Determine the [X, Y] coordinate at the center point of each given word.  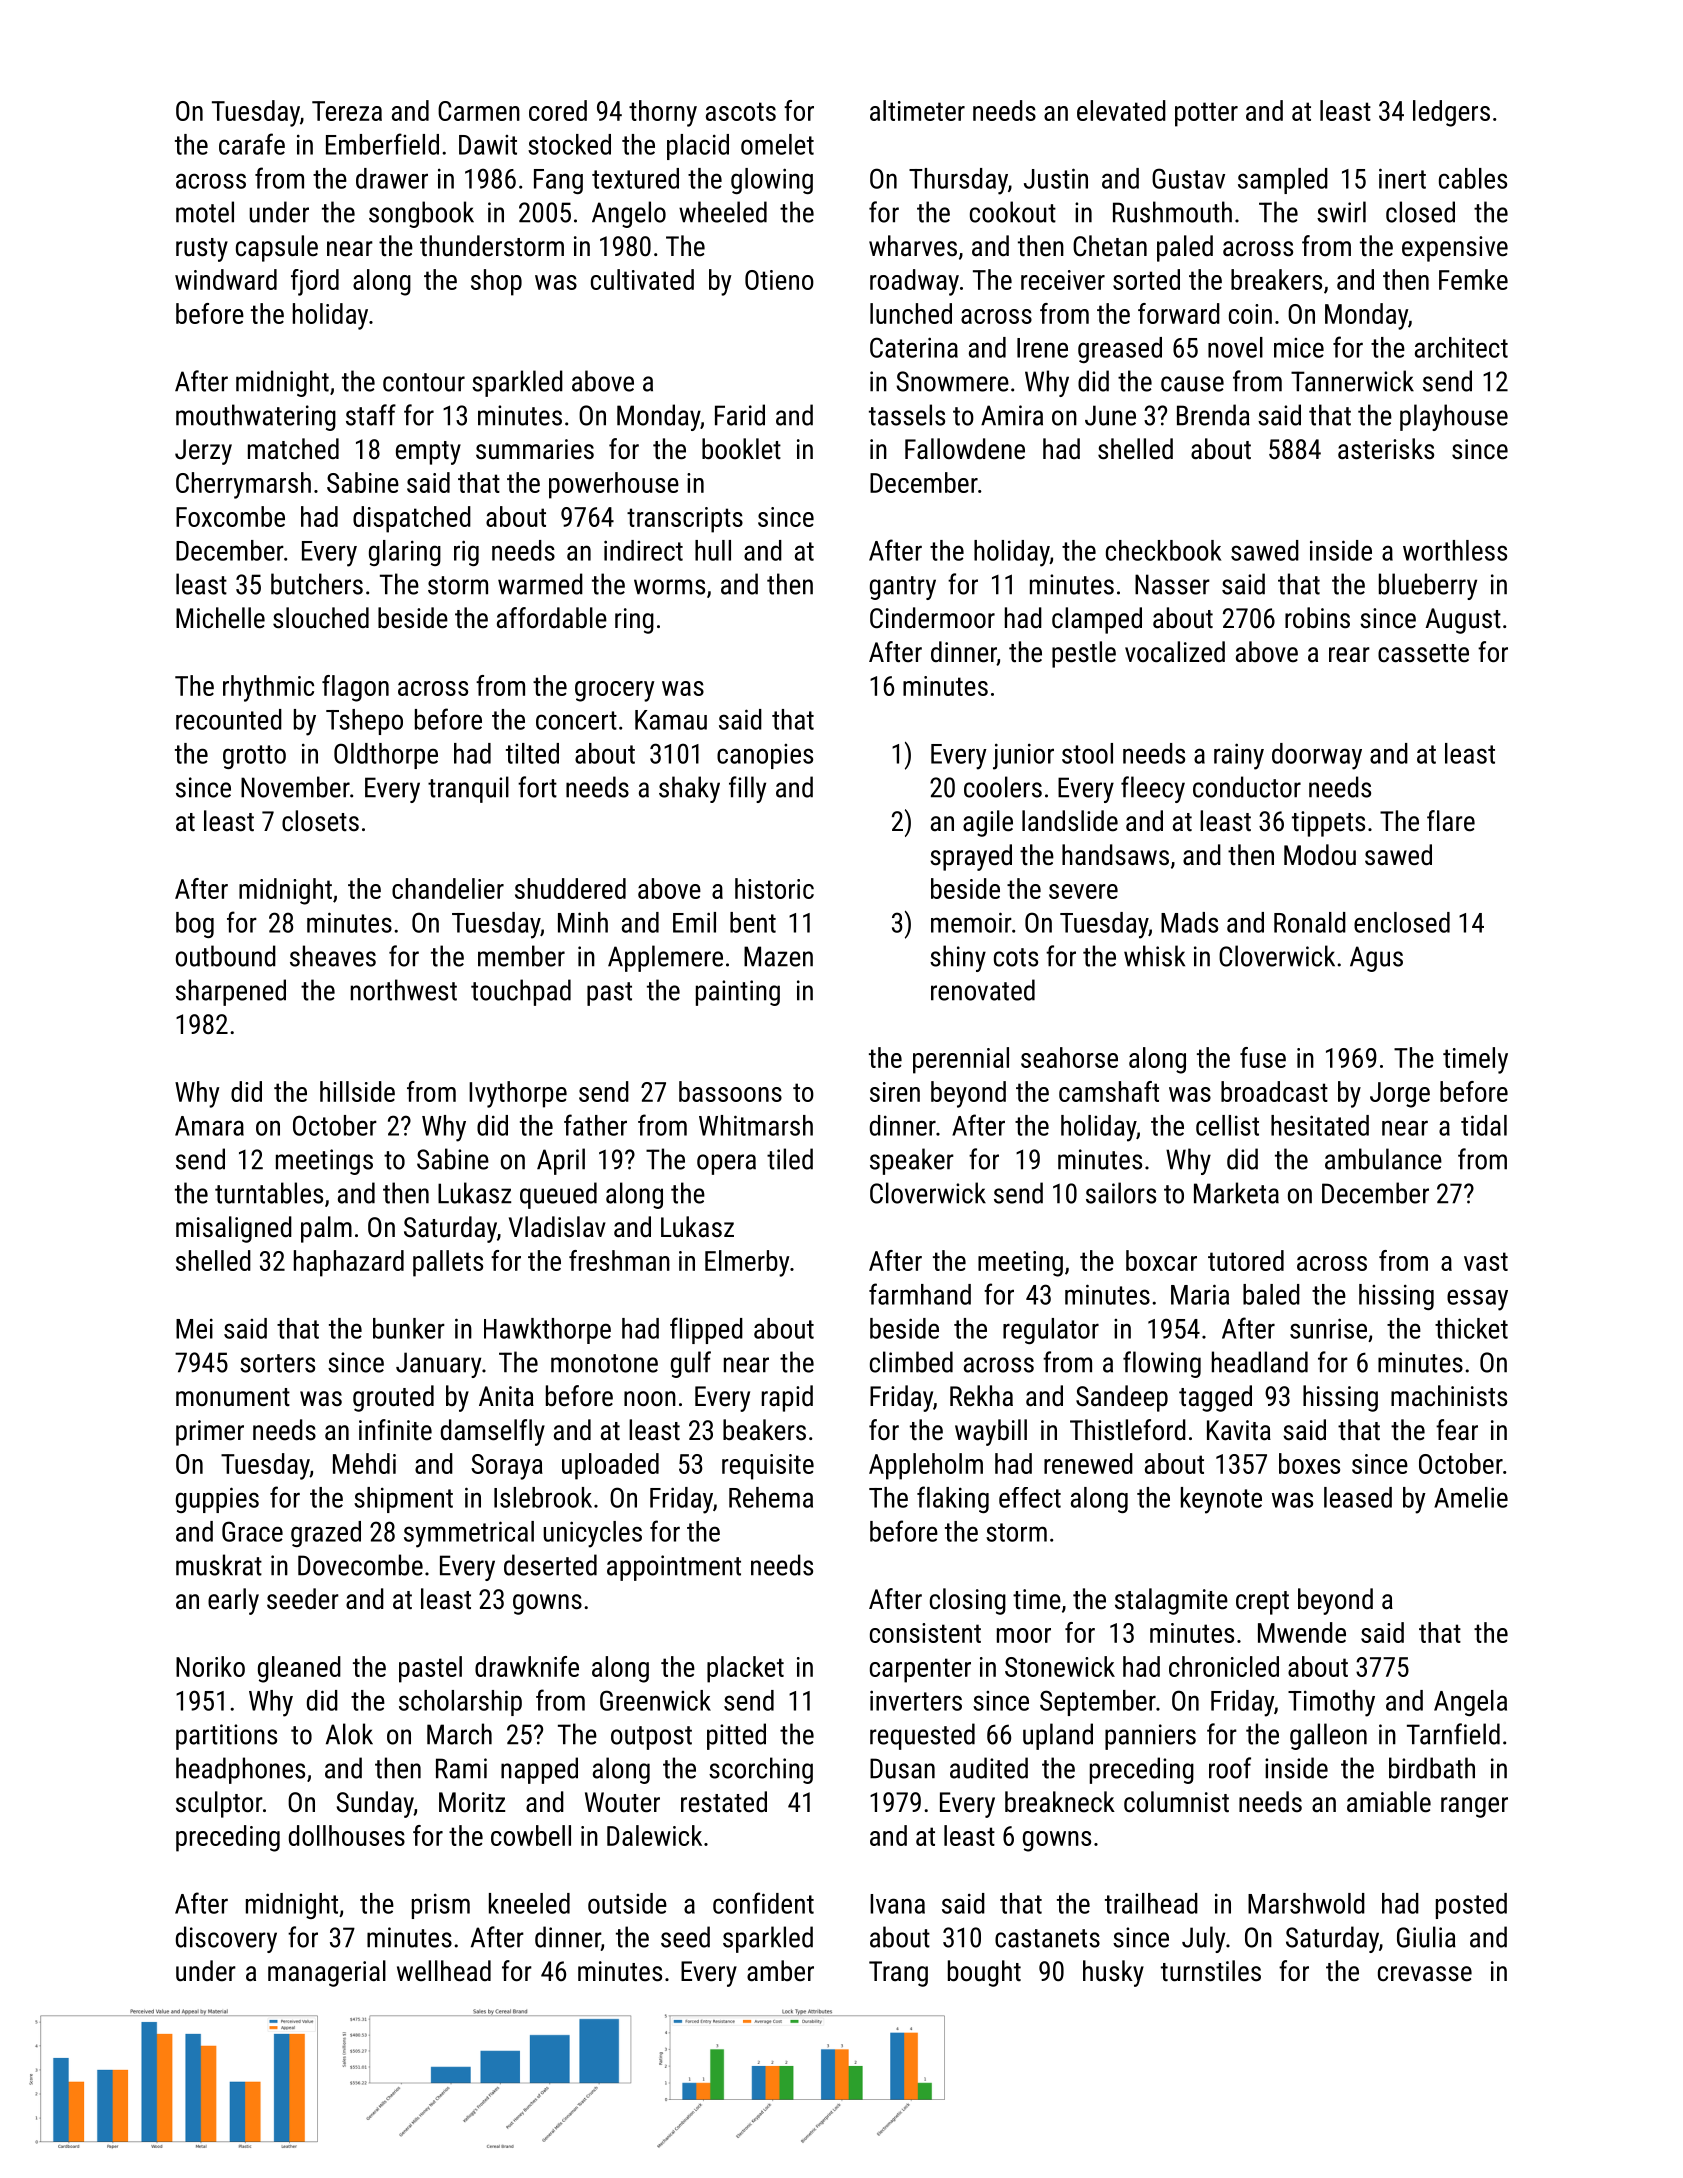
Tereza [347, 111]
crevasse [1425, 1974]
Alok [349, 1734]
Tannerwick [1352, 381]
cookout [1013, 212]
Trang [898, 1974]
